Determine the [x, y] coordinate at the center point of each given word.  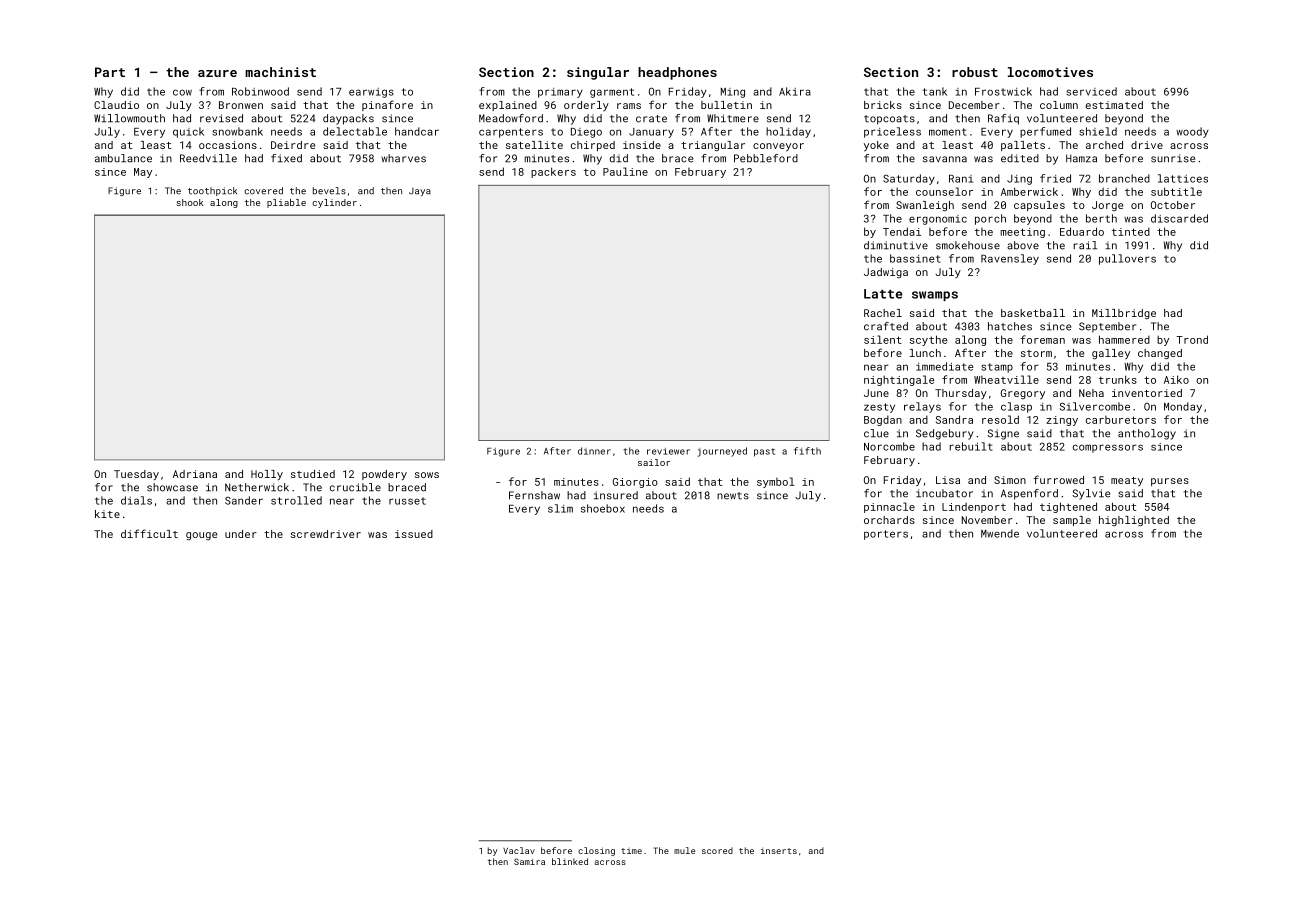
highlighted [1134, 521]
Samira [529, 861]
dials [136, 500]
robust [975, 72]
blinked [570, 861]
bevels [329, 191]
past [764, 452]
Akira [795, 91]
